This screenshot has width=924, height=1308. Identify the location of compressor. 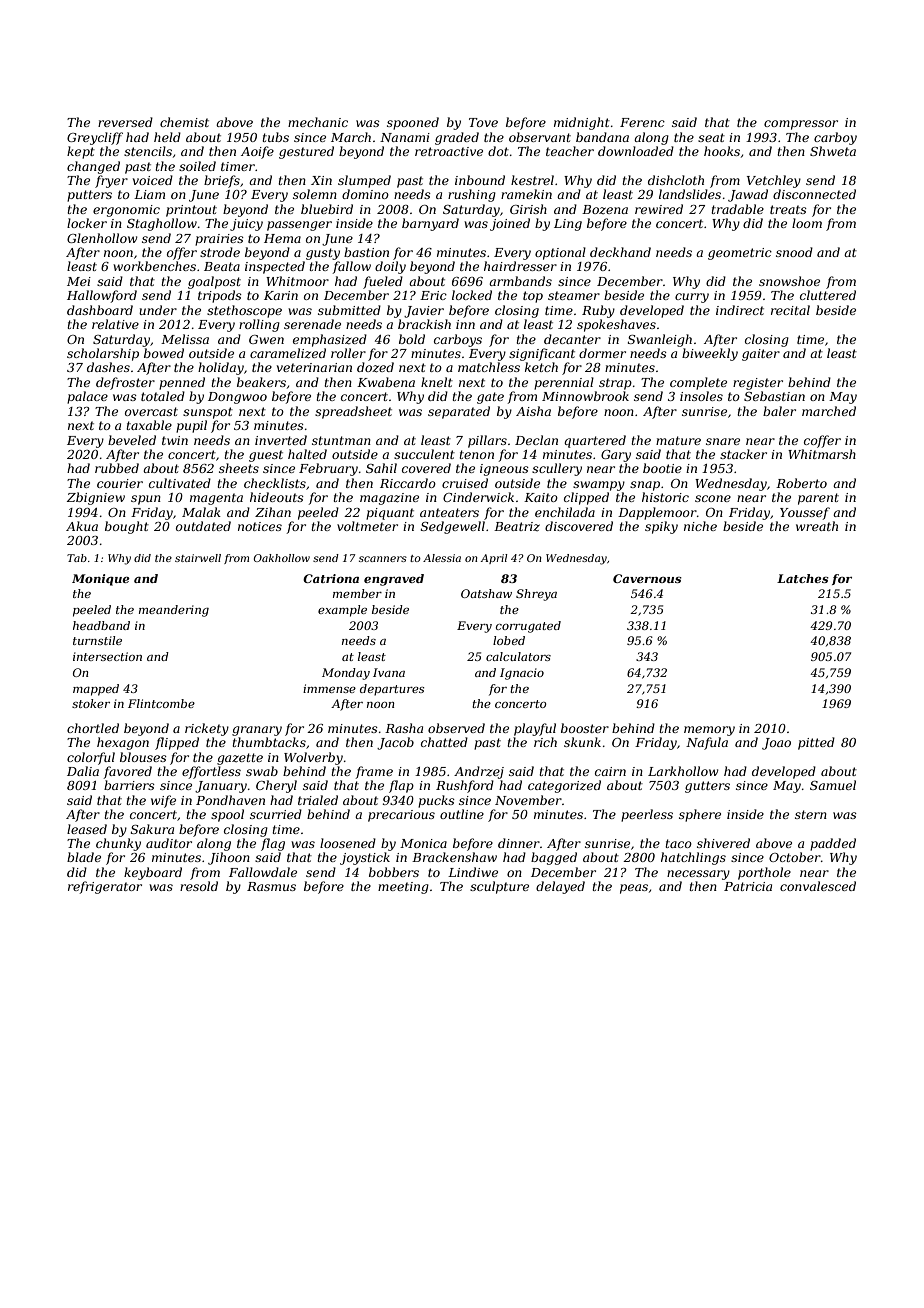
(801, 125).
